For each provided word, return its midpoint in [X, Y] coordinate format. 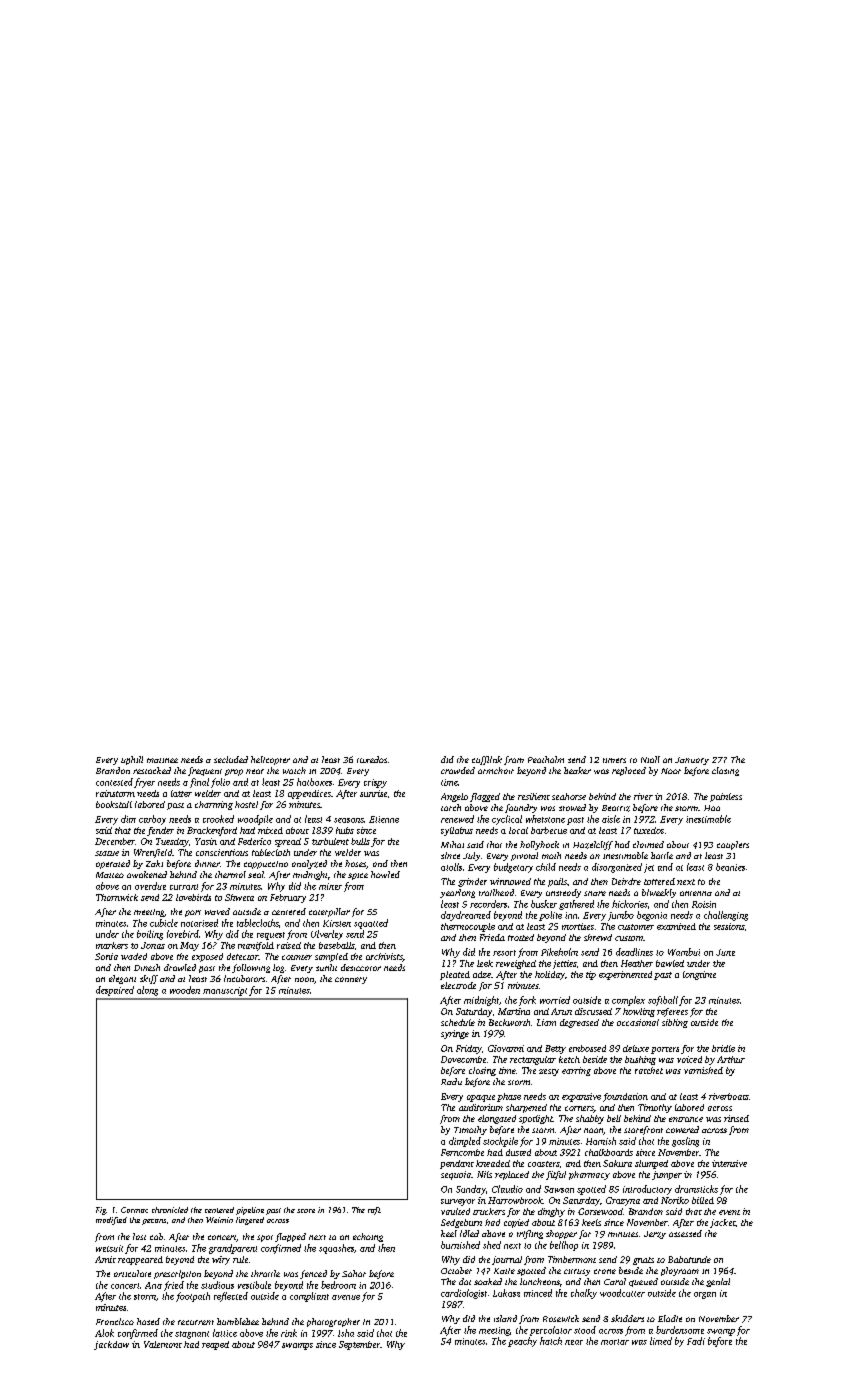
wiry [221, 1260]
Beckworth [509, 1022]
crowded [458, 770]
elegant [122, 979]
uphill [132, 760]
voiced [689, 1059]
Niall [650, 759]
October [456, 1270]
